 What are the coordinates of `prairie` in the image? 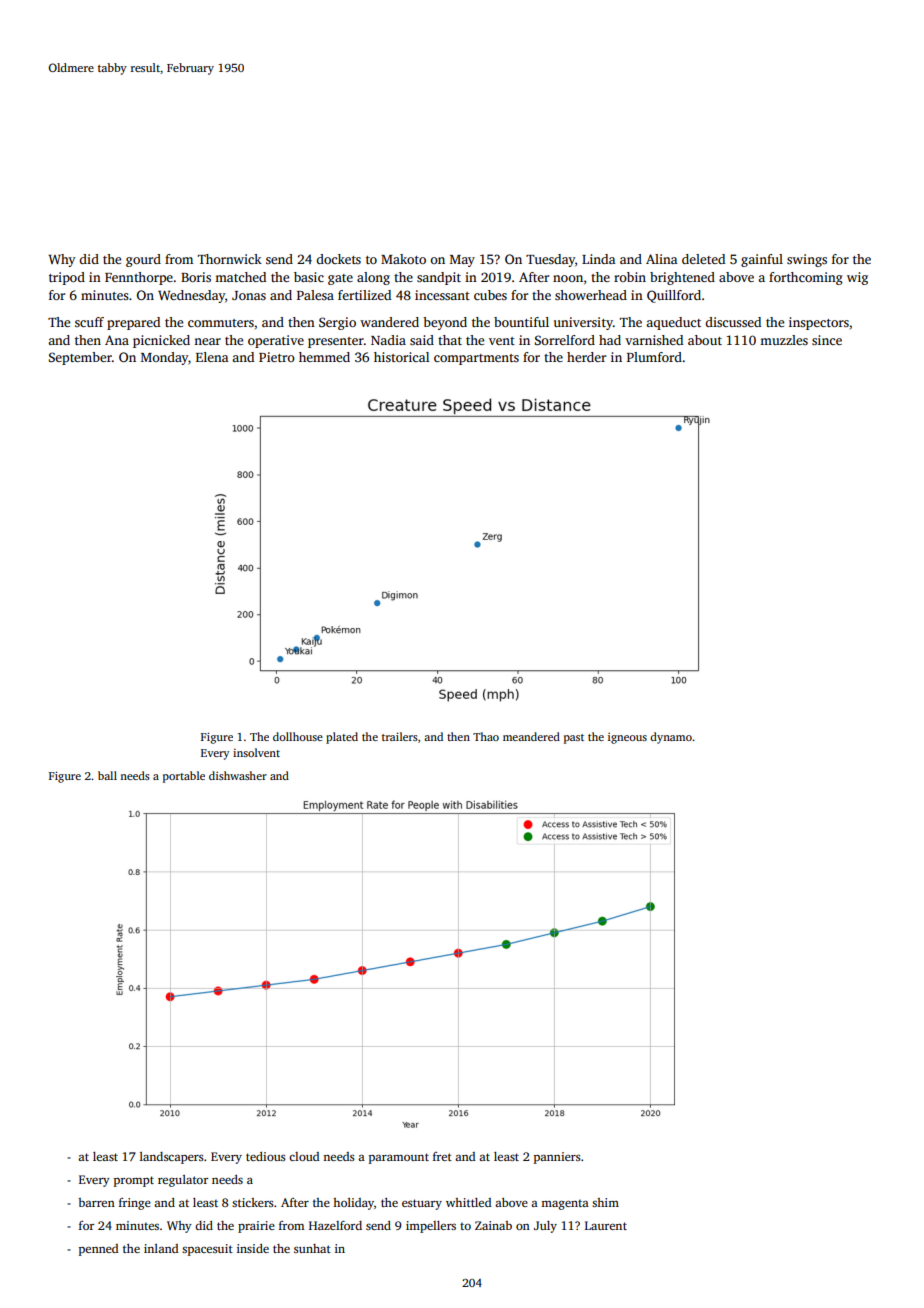 It's located at (256, 1227).
